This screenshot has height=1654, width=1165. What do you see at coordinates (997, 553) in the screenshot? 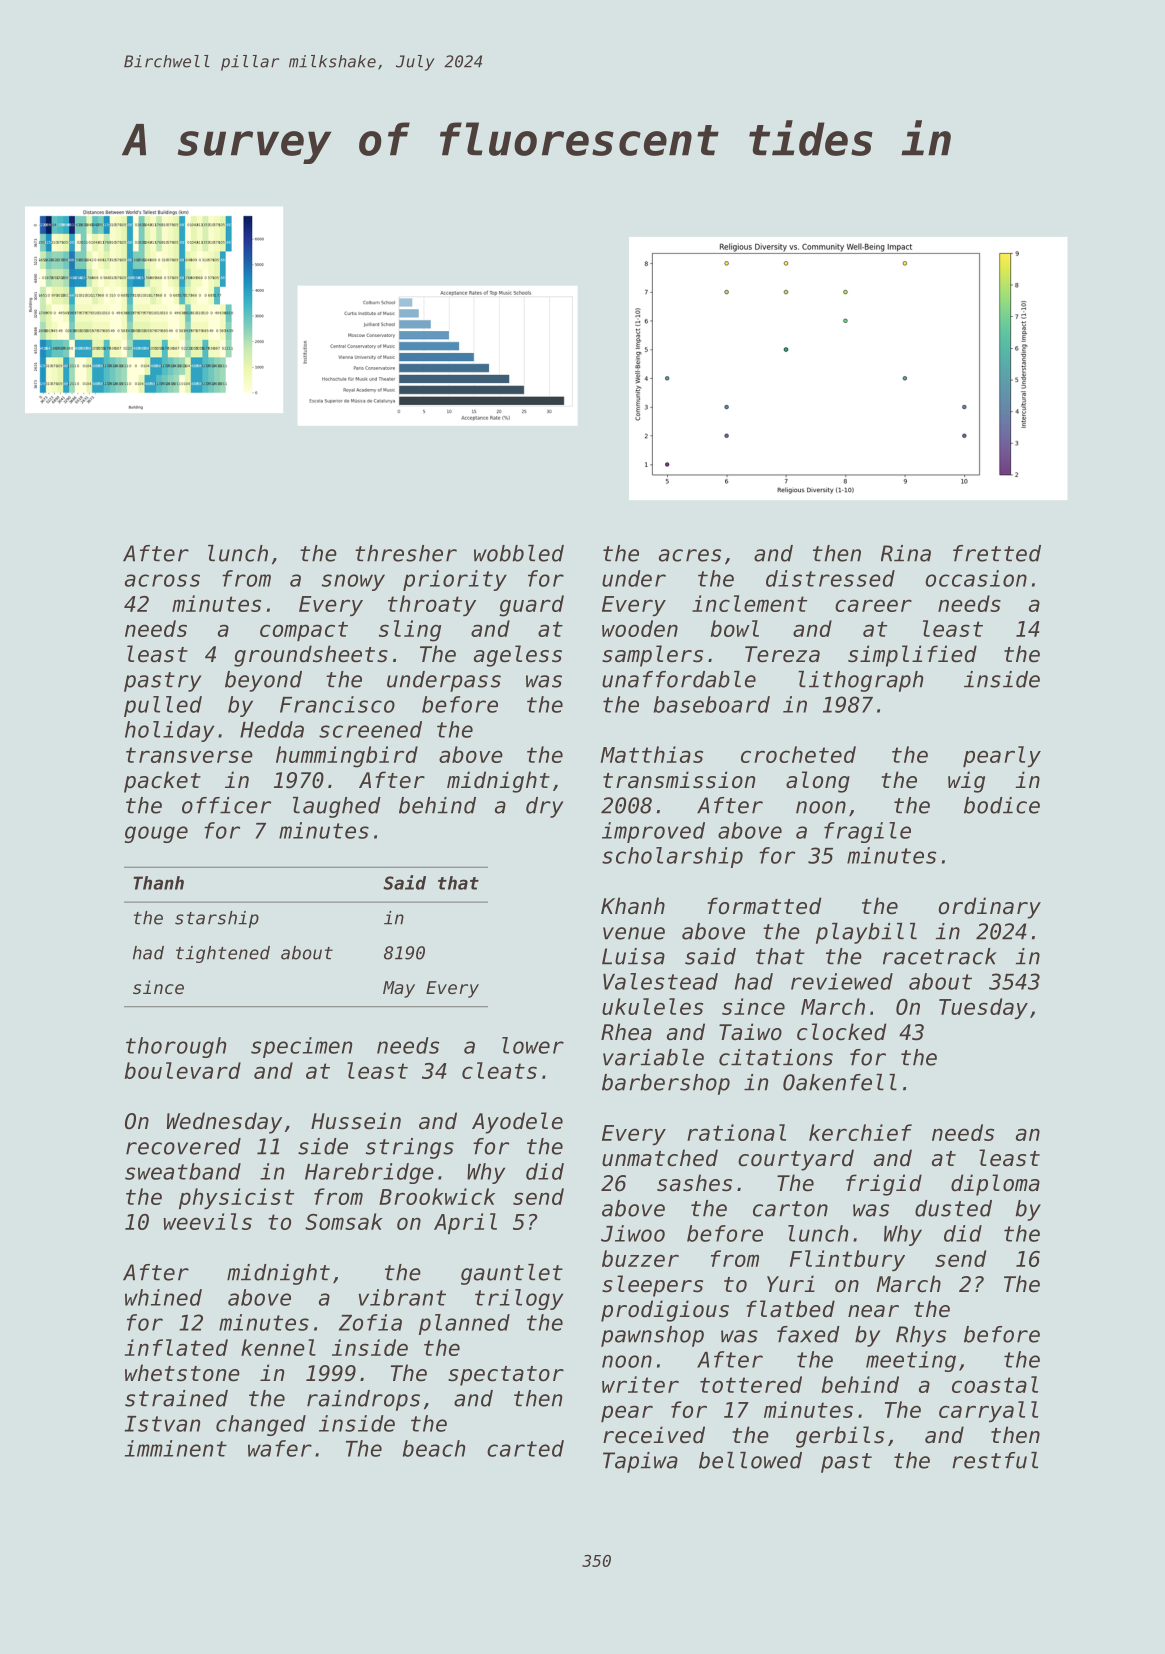
I see `fretted` at bounding box center [997, 553].
